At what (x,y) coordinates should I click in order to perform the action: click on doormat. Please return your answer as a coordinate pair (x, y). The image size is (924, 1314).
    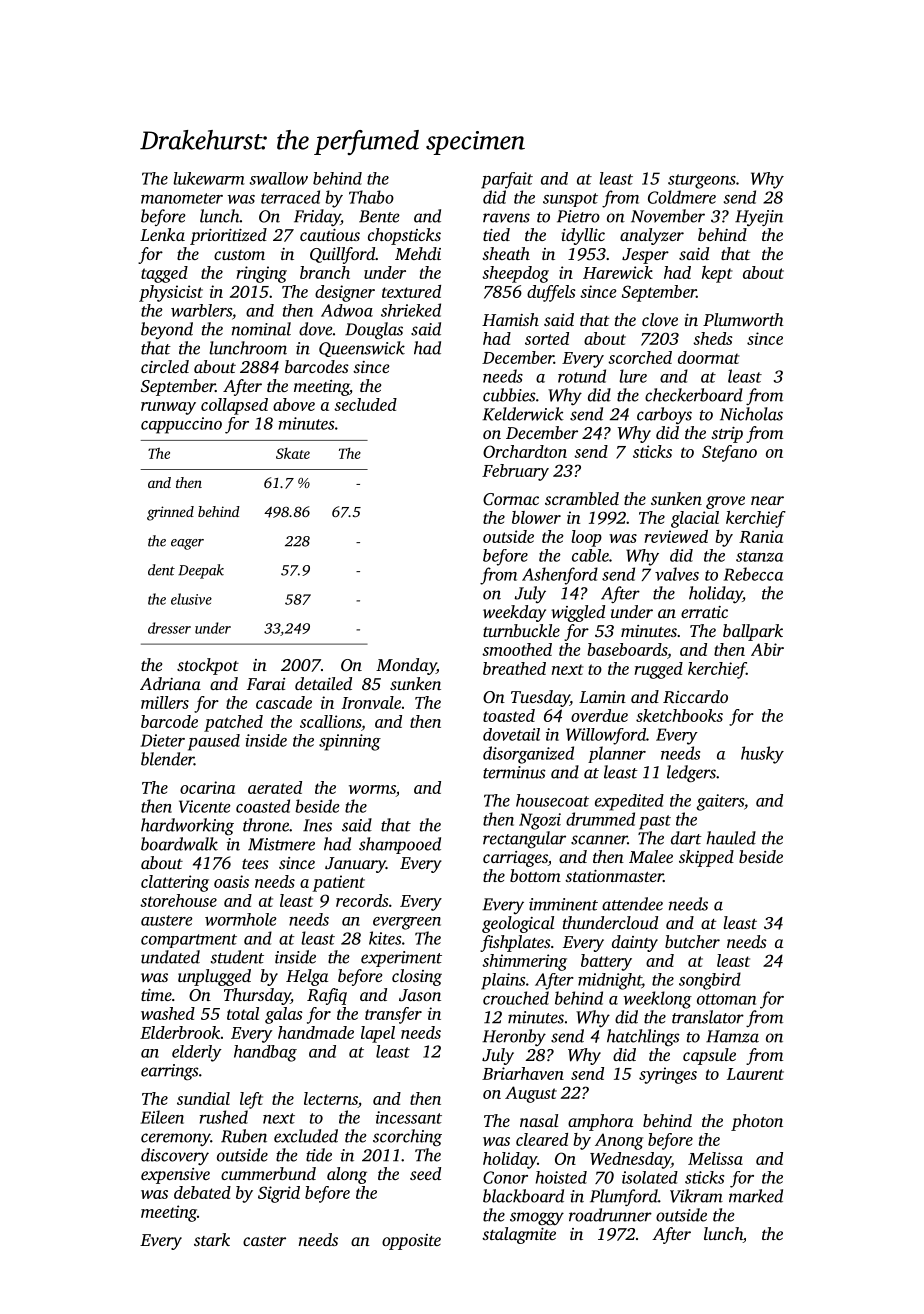
    Looking at the image, I should click on (709, 357).
